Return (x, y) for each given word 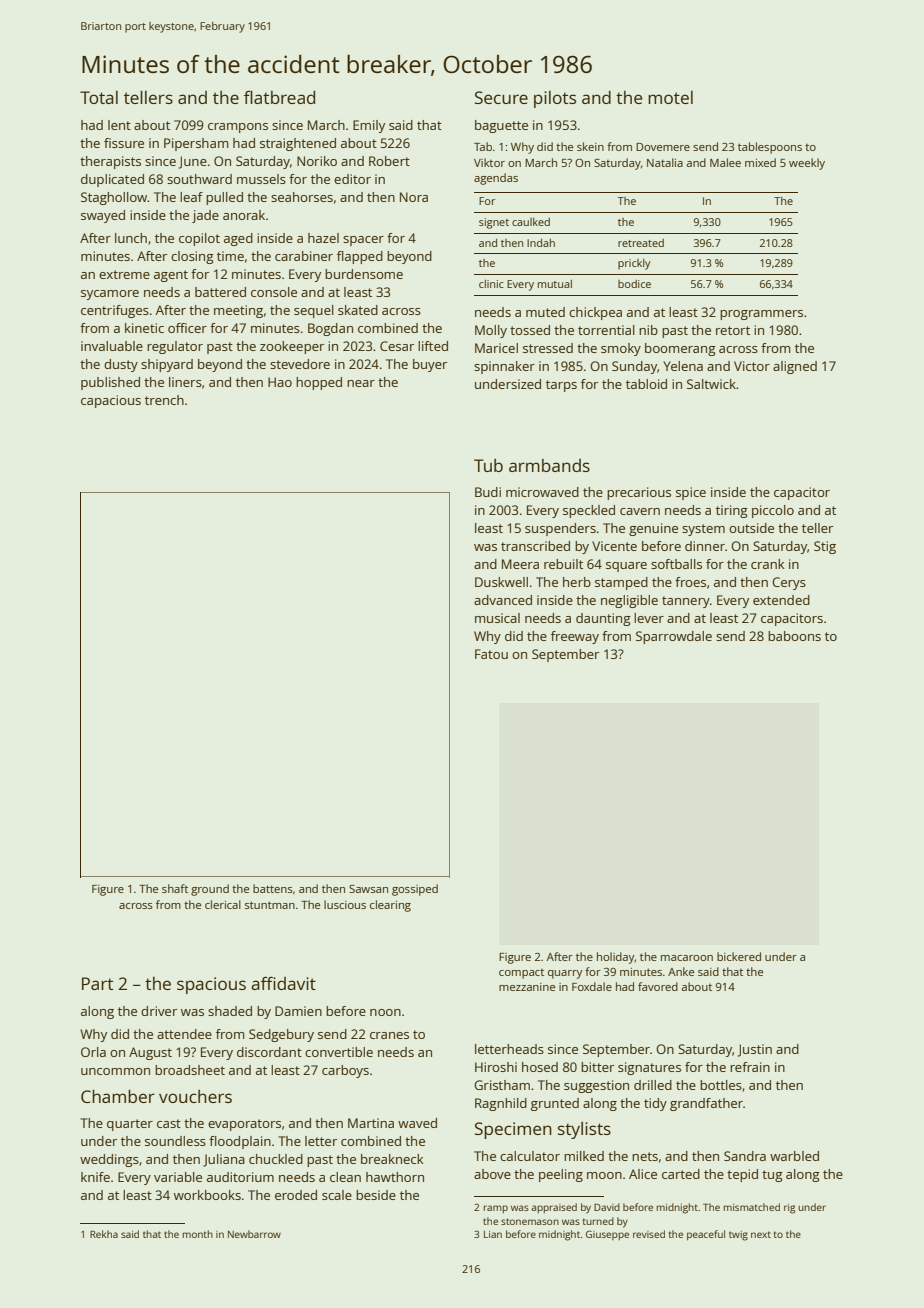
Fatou (491, 654)
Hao (280, 382)
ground (210, 890)
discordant (269, 1052)
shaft (175, 888)
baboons (794, 636)
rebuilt (563, 564)
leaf (191, 197)
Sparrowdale (674, 637)
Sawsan (368, 888)
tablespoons (770, 148)
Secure (501, 97)
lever (649, 618)
